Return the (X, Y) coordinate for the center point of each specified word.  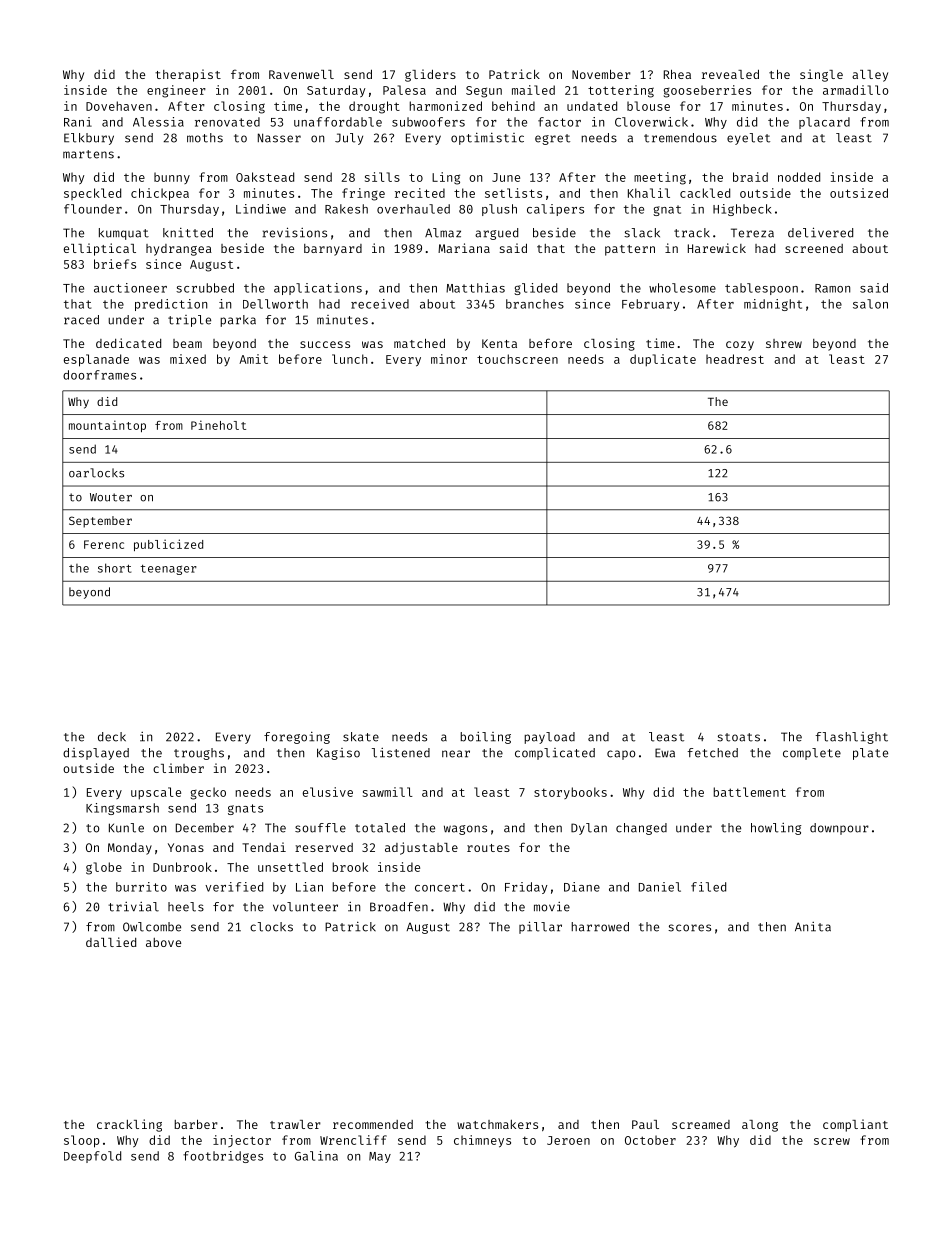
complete (812, 754)
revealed (730, 74)
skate (361, 737)
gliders (430, 75)
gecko (208, 793)
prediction (171, 305)
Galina (316, 1156)
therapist (188, 75)
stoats (738, 737)
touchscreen (517, 359)
